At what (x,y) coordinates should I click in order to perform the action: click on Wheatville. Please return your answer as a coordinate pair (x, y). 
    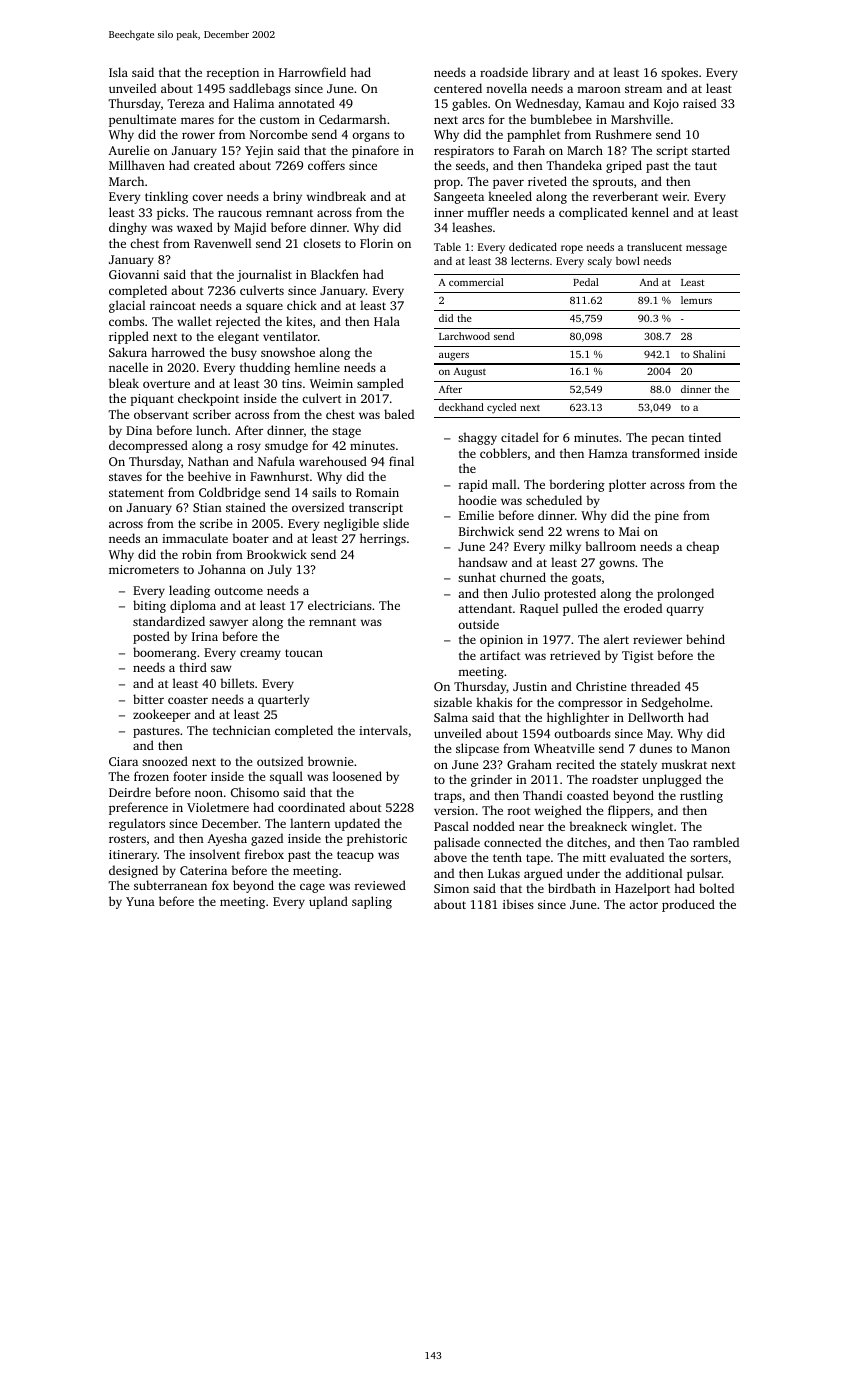
    Looking at the image, I should click on (564, 748).
